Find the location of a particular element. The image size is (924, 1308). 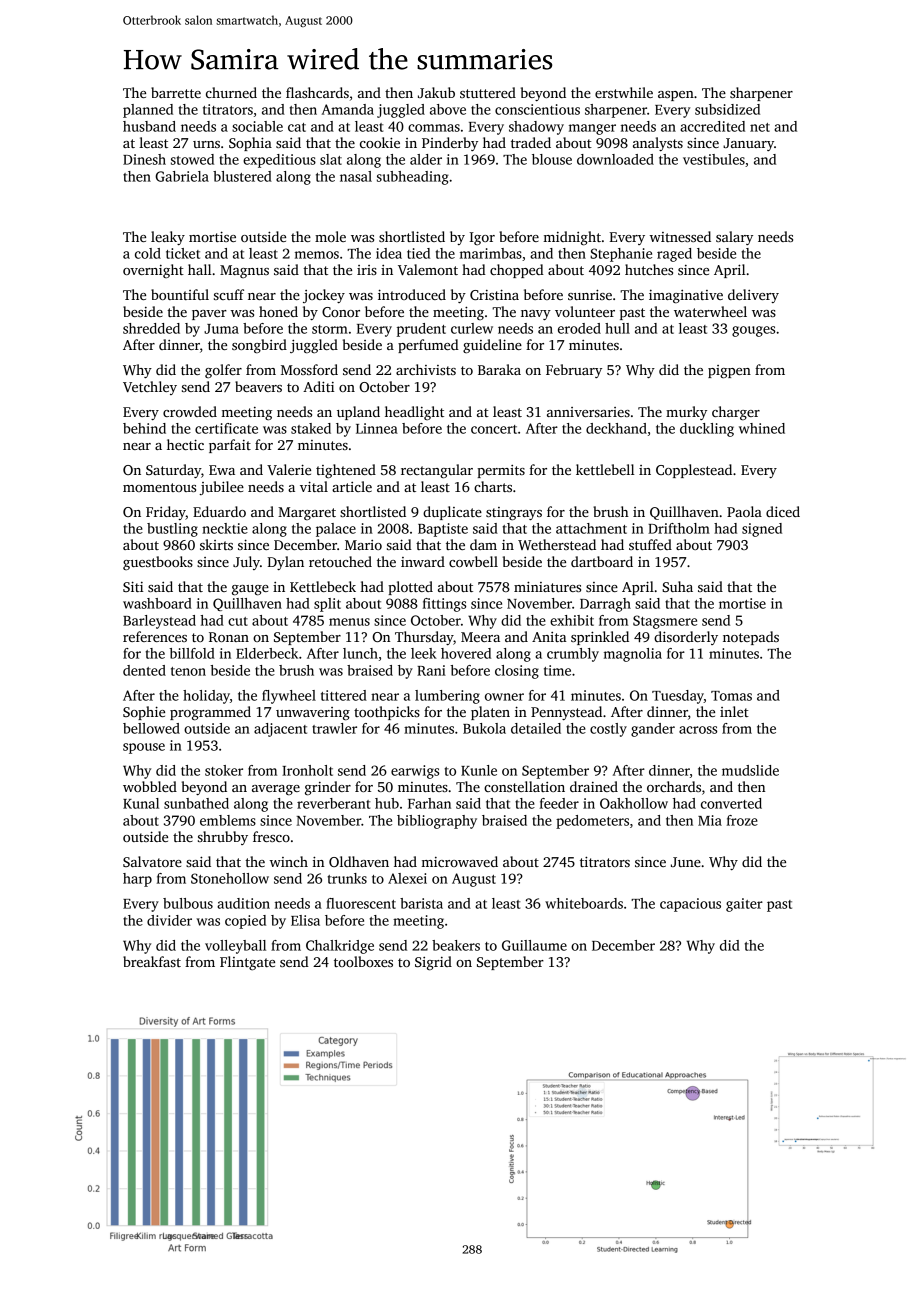

Amanda is located at coordinates (348, 109).
